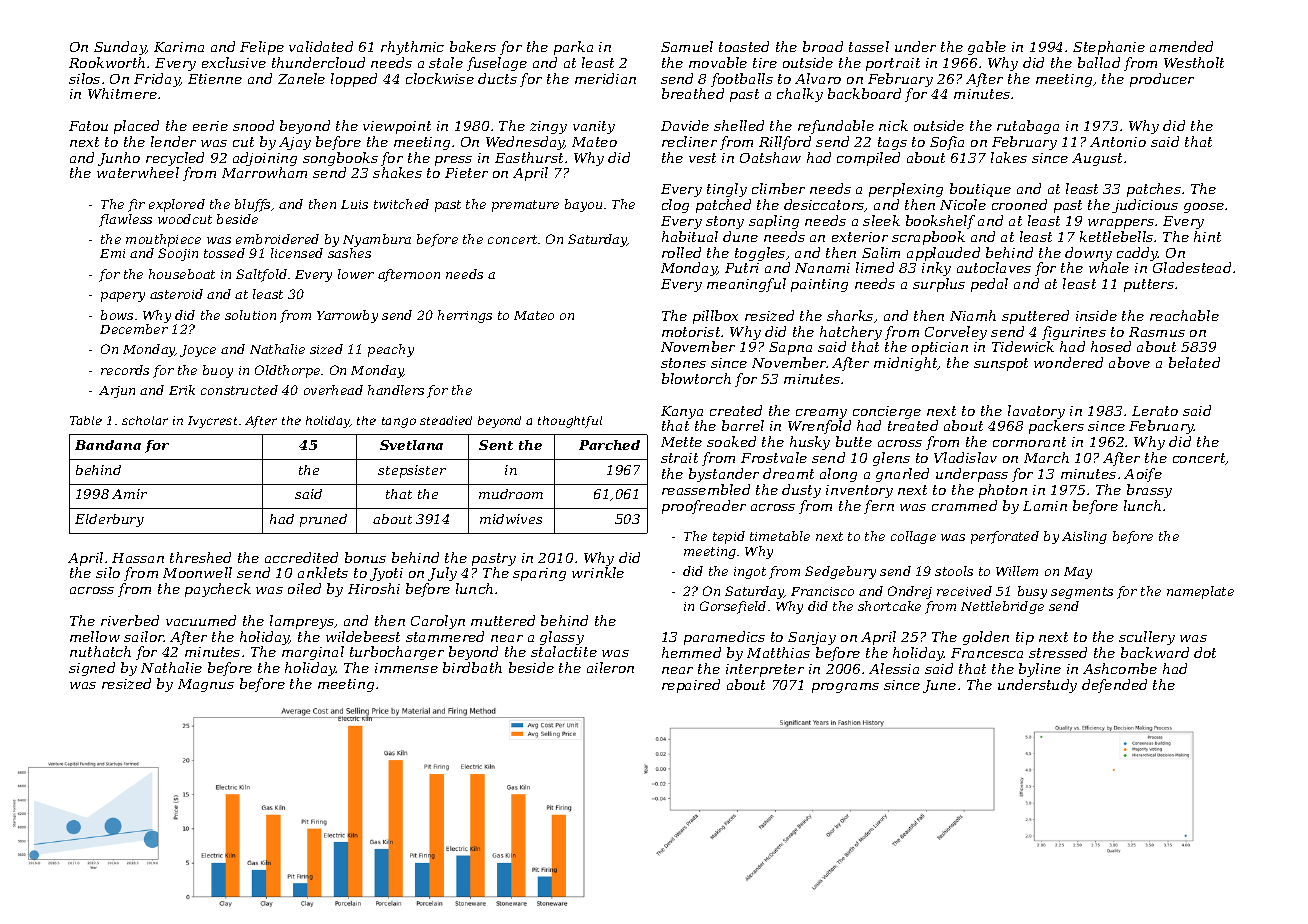 This screenshot has height=924, width=1308. What do you see at coordinates (693, 93) in the screenshot?
I see `breathed` at bounding box center [693, 93].
